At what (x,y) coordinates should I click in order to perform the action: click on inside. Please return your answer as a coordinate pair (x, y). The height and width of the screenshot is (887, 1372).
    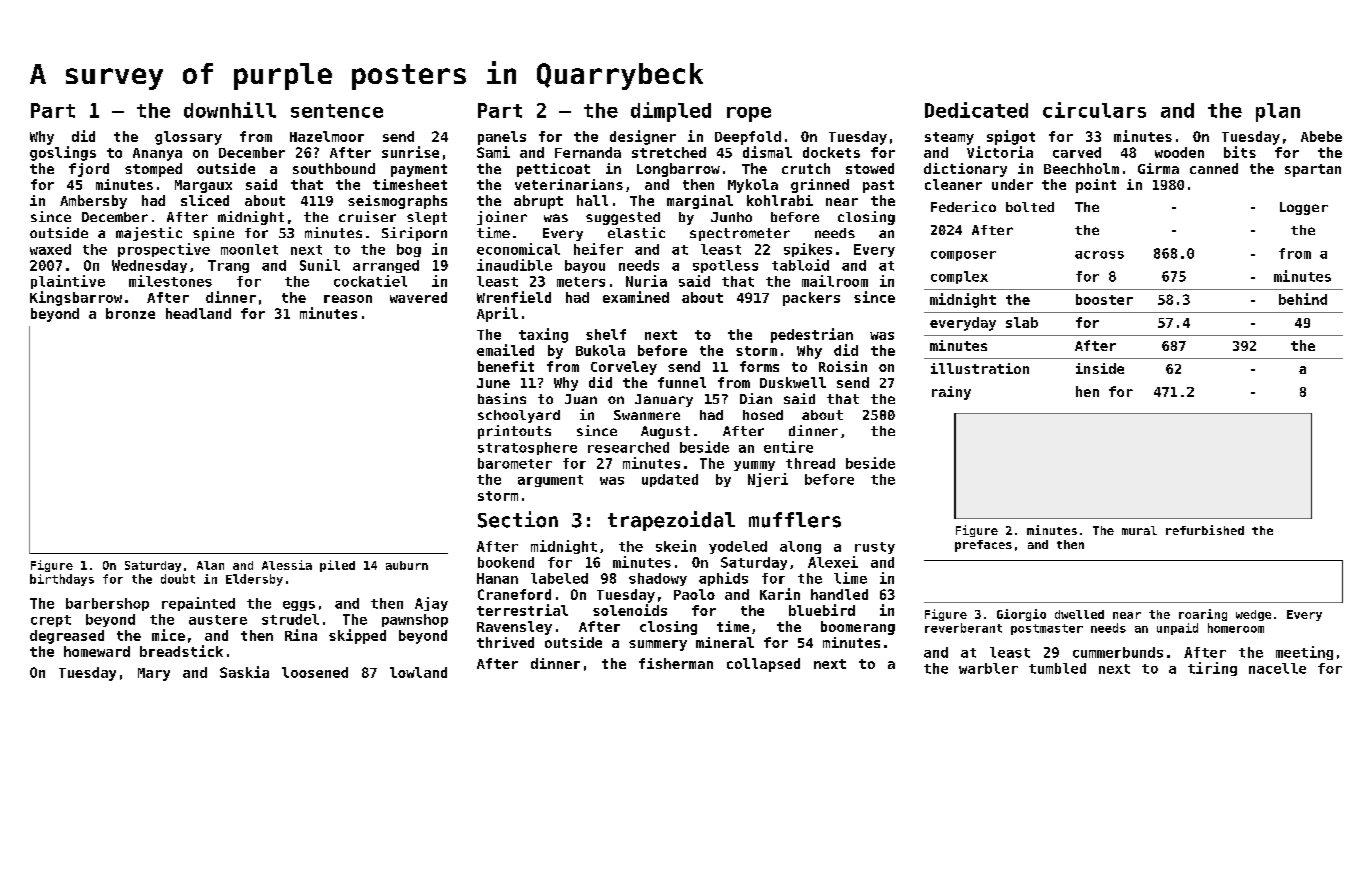
    Looking at the image, I should click on (1100, 368).
